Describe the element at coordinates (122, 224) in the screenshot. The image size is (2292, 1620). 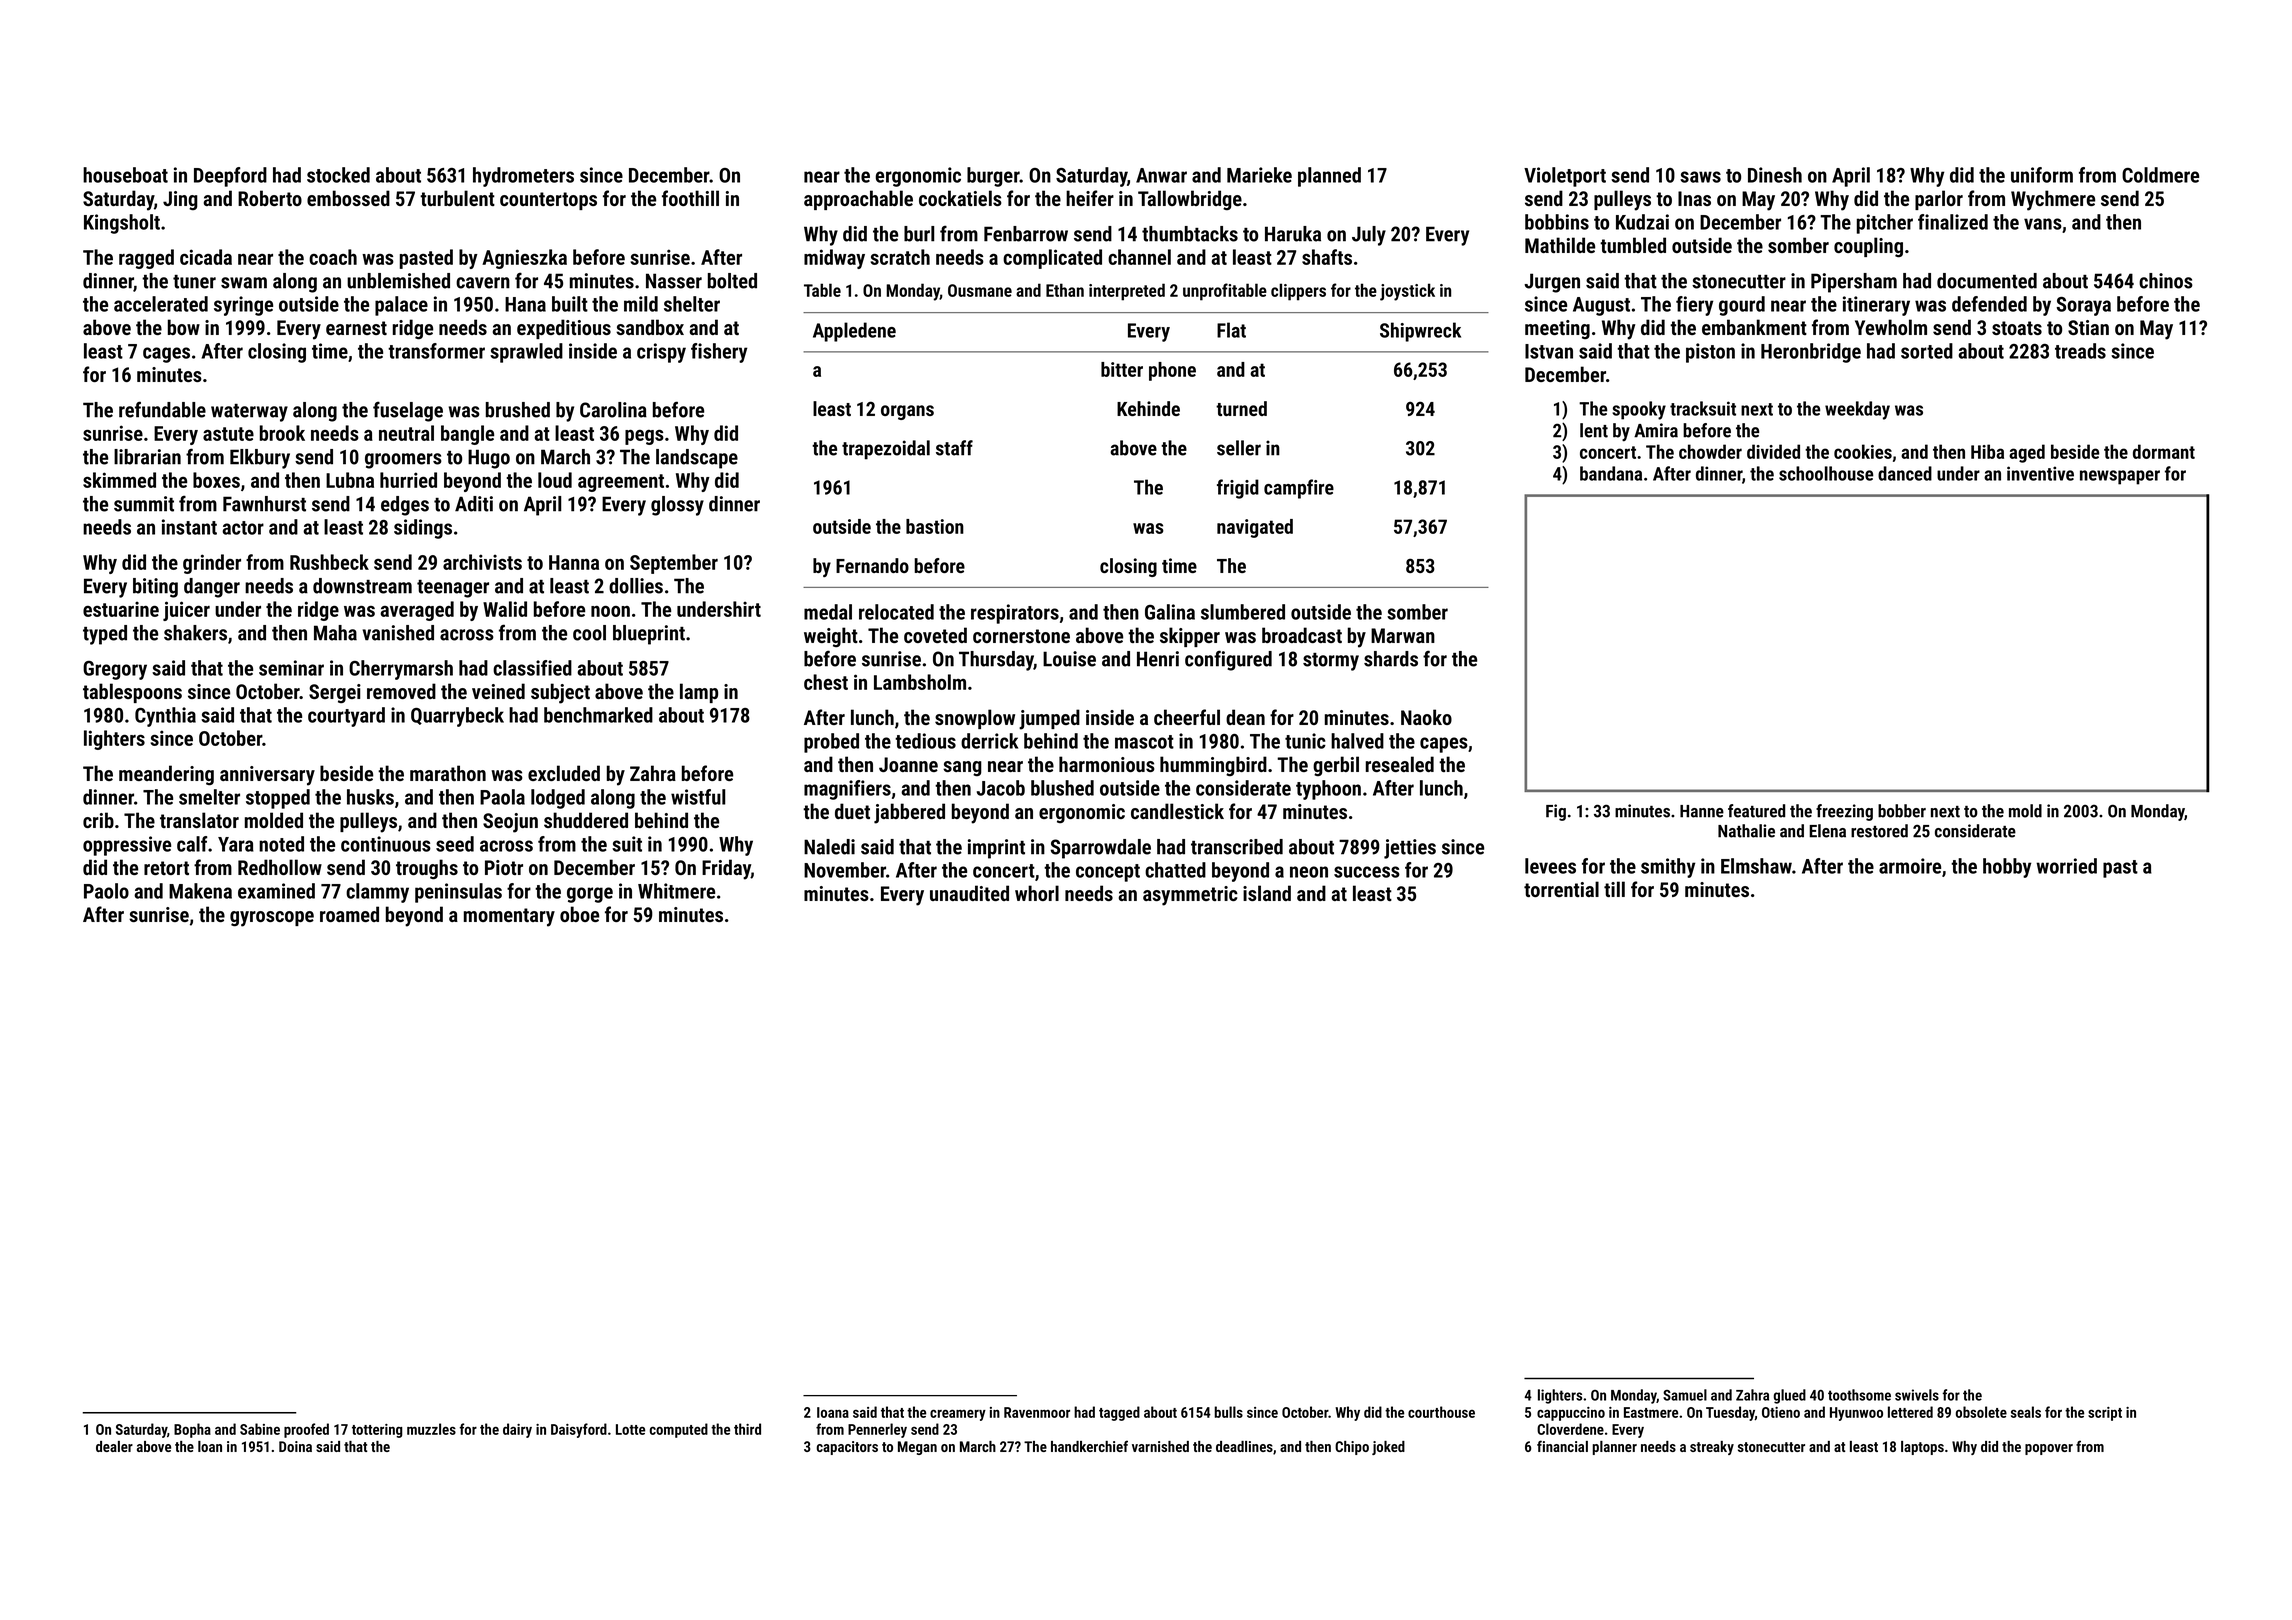
I see `Kingsholt` at that location.
